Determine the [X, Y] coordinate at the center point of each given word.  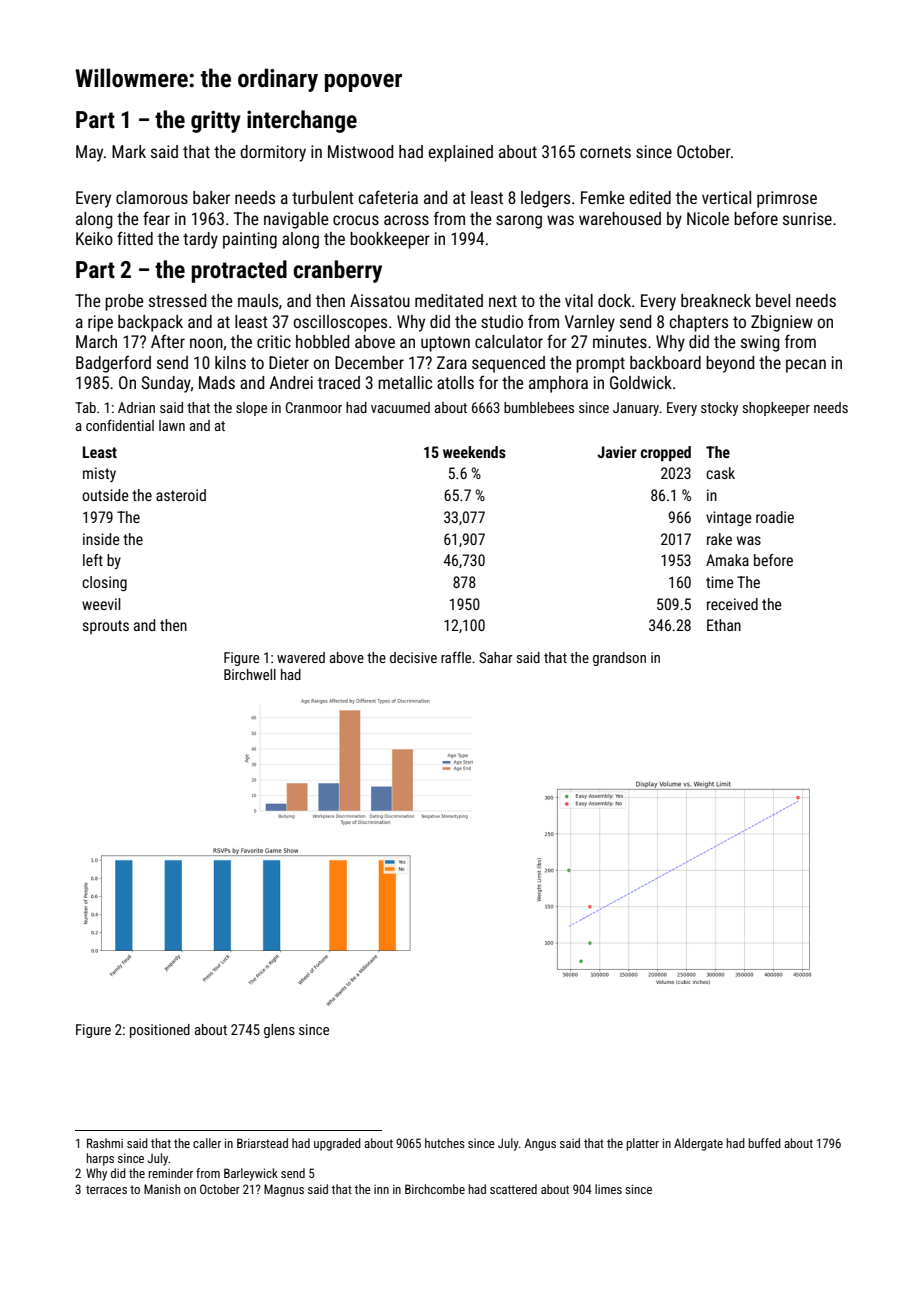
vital [579, 300]
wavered [301, 657]
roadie [775, 517]
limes [608, 1189]
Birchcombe [435, 1189]
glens [279, 1031]
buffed [764, 1143]
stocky [719, 409]
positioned [160, 1031]
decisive [413, 657]
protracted [239, 271]
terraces [106, 1189]
